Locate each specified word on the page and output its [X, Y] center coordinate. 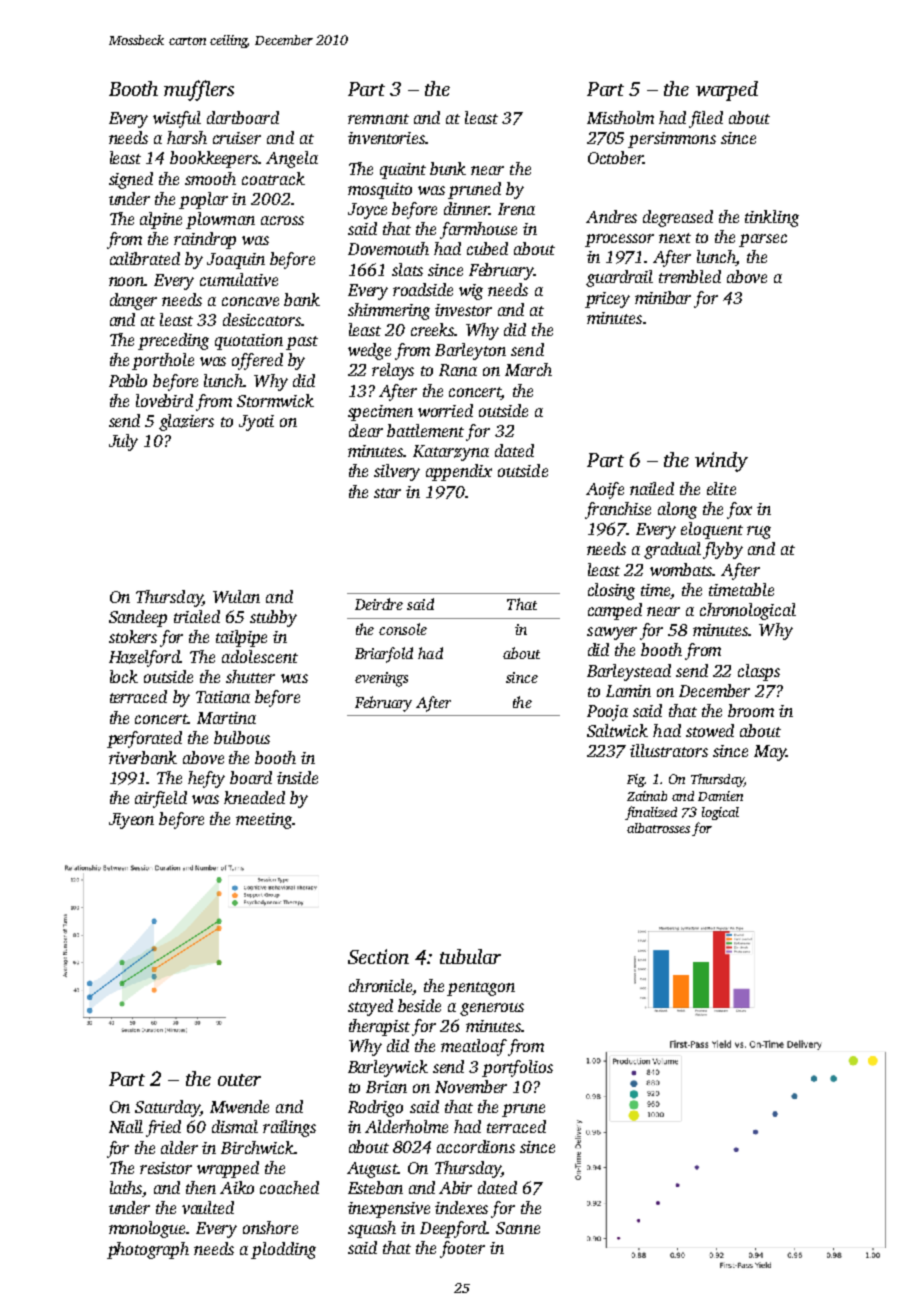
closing [611, 591]
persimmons [672, 140]
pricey [607, 300]
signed [131, 180]
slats [407, 269]
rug [759, 532]
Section [378, 956]
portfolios [517, 1068]
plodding [283, 1250]
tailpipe [241, 638]
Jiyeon [131, 821]
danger [133, 301]
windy [721, 462]
